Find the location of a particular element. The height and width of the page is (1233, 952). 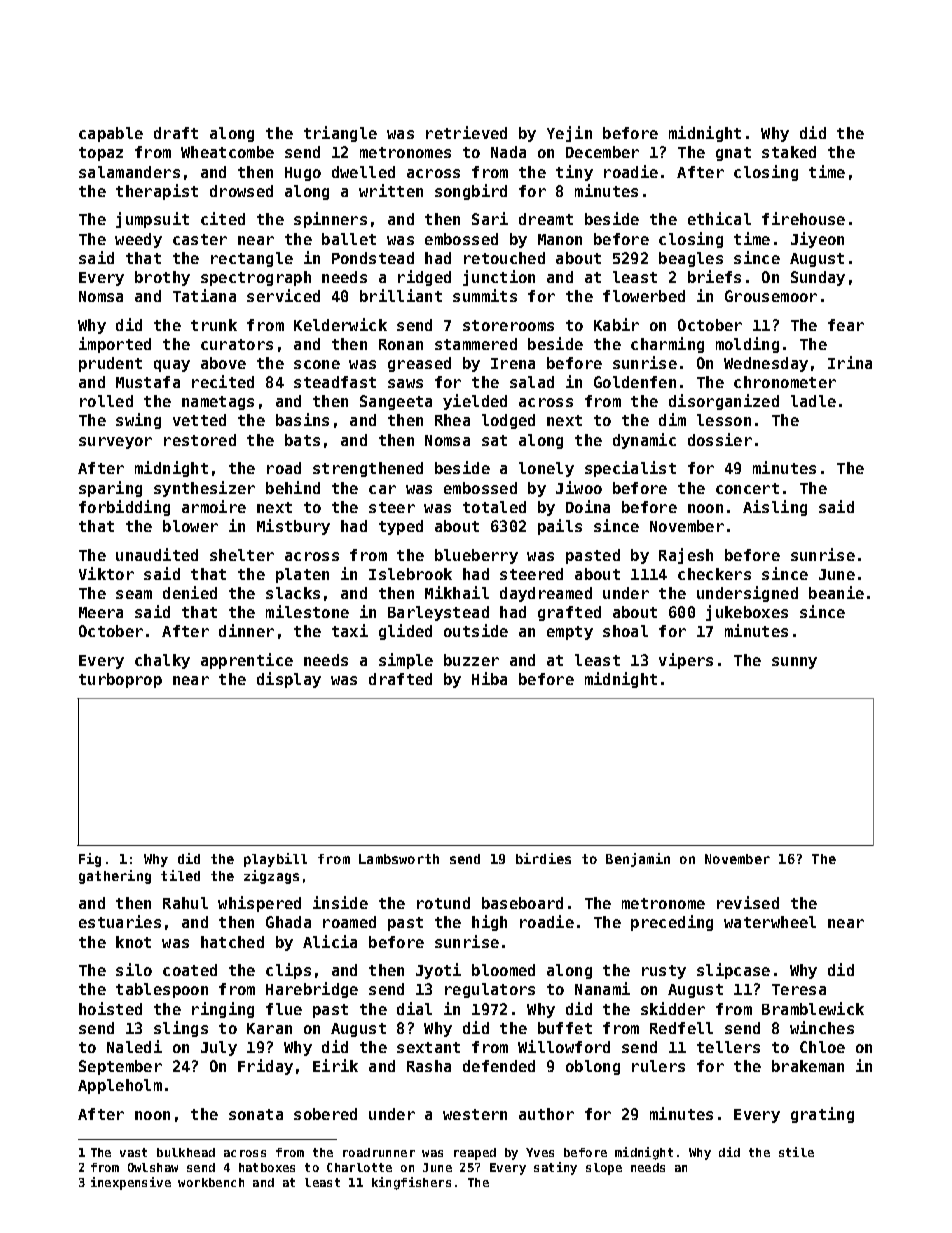

Islebrook is located at coordinates (410, 574).
